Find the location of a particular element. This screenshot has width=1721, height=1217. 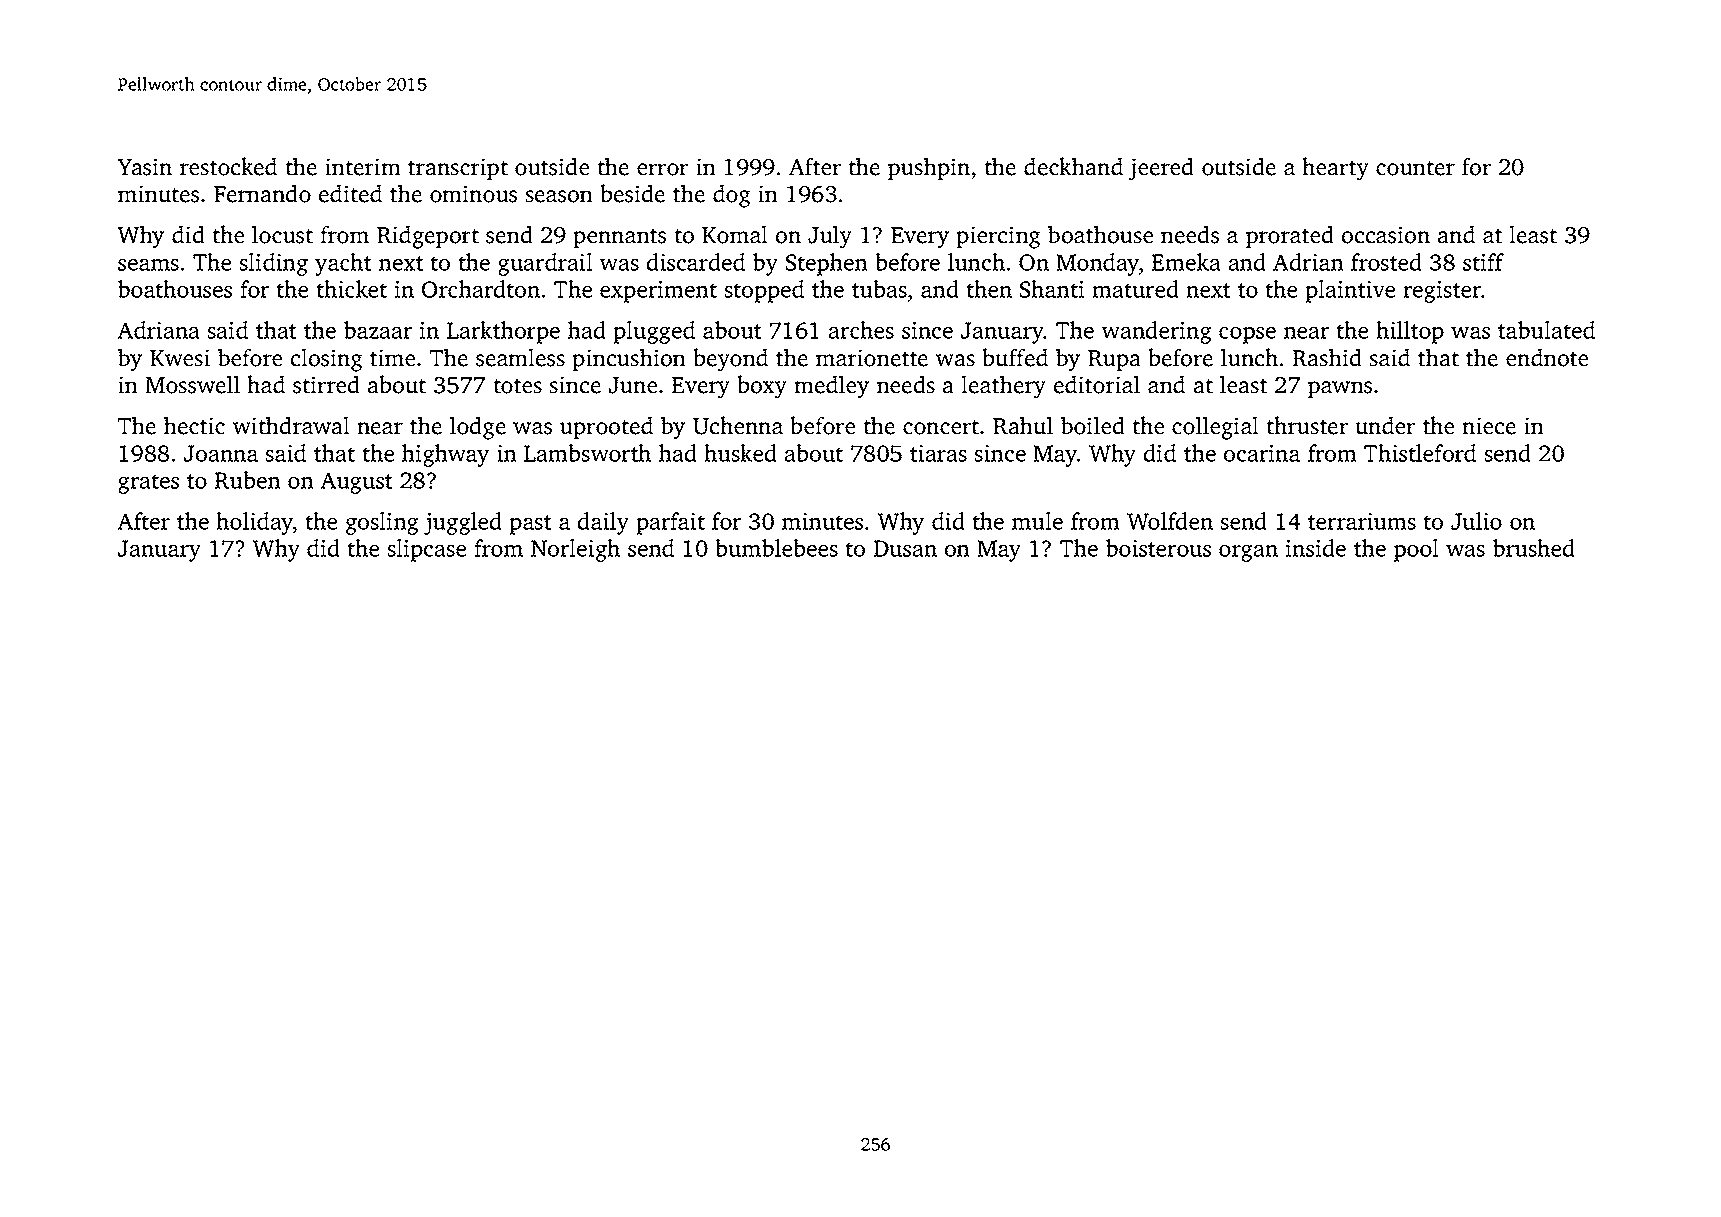

pawns is located at coordinates (1340, 389).
